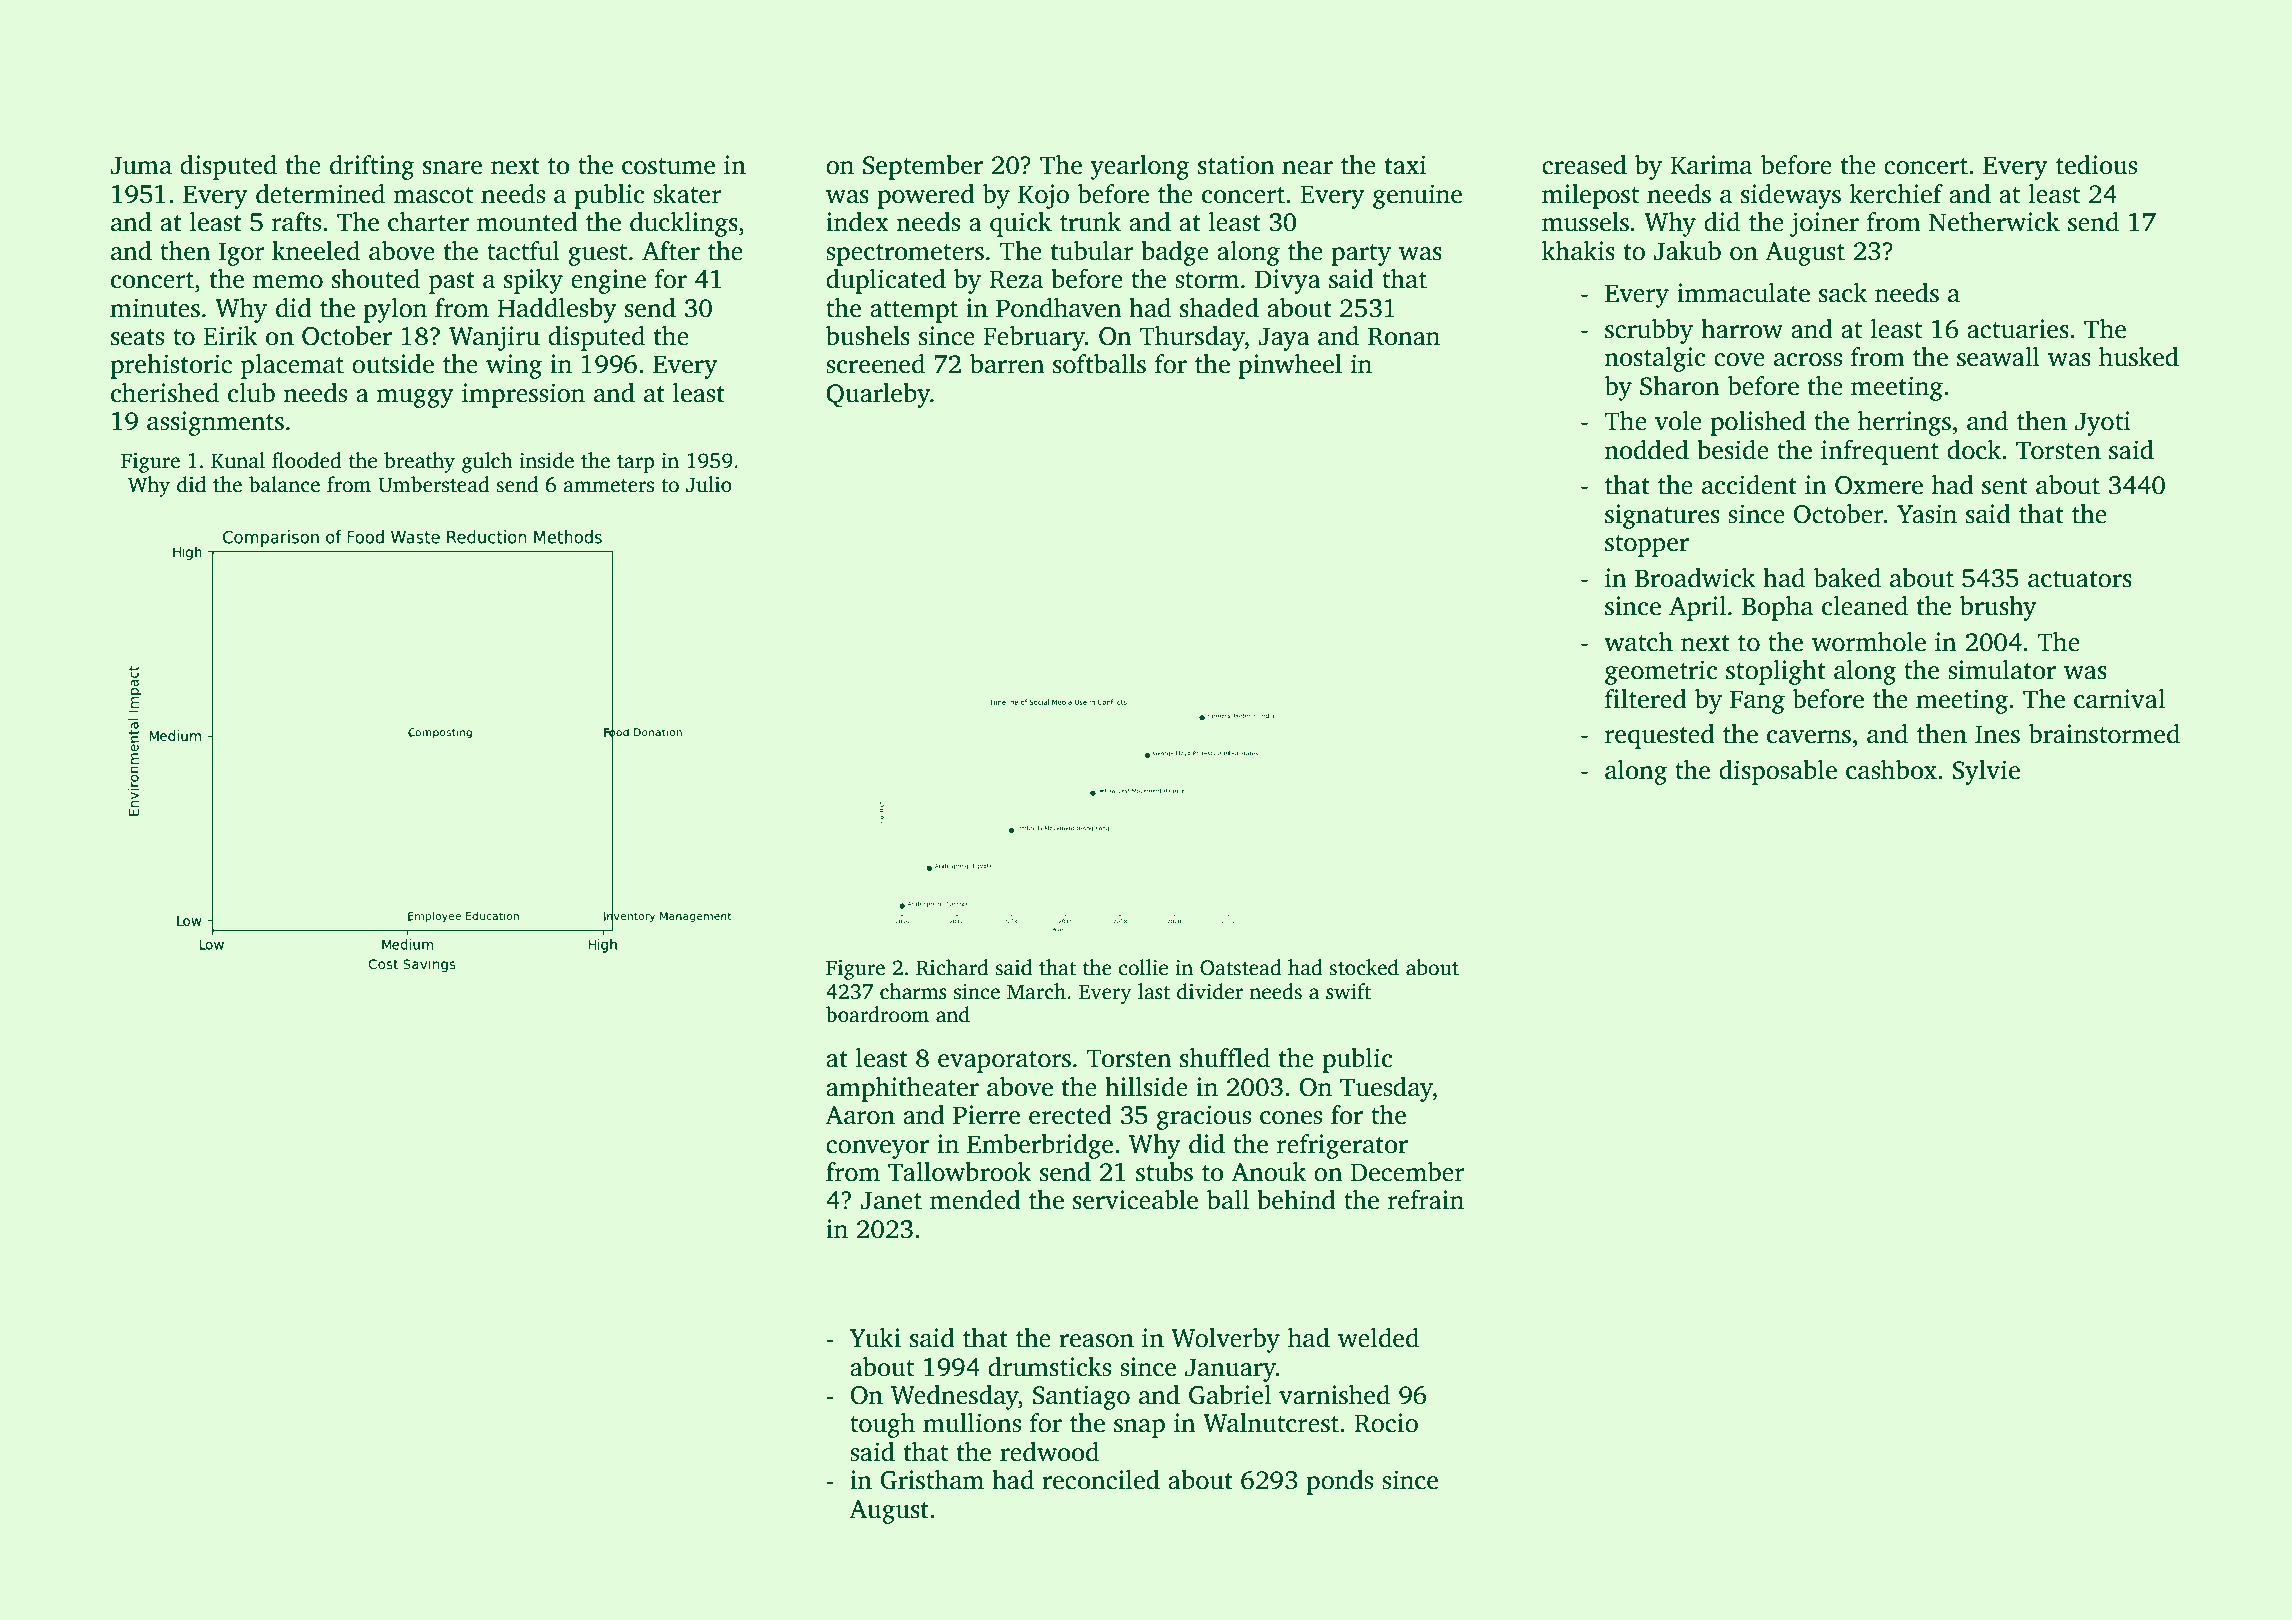 The width and height of the page is (2292, 1620). Describe the element at coordinates (1219, 308) in the page. I see `shaded` at that location.
